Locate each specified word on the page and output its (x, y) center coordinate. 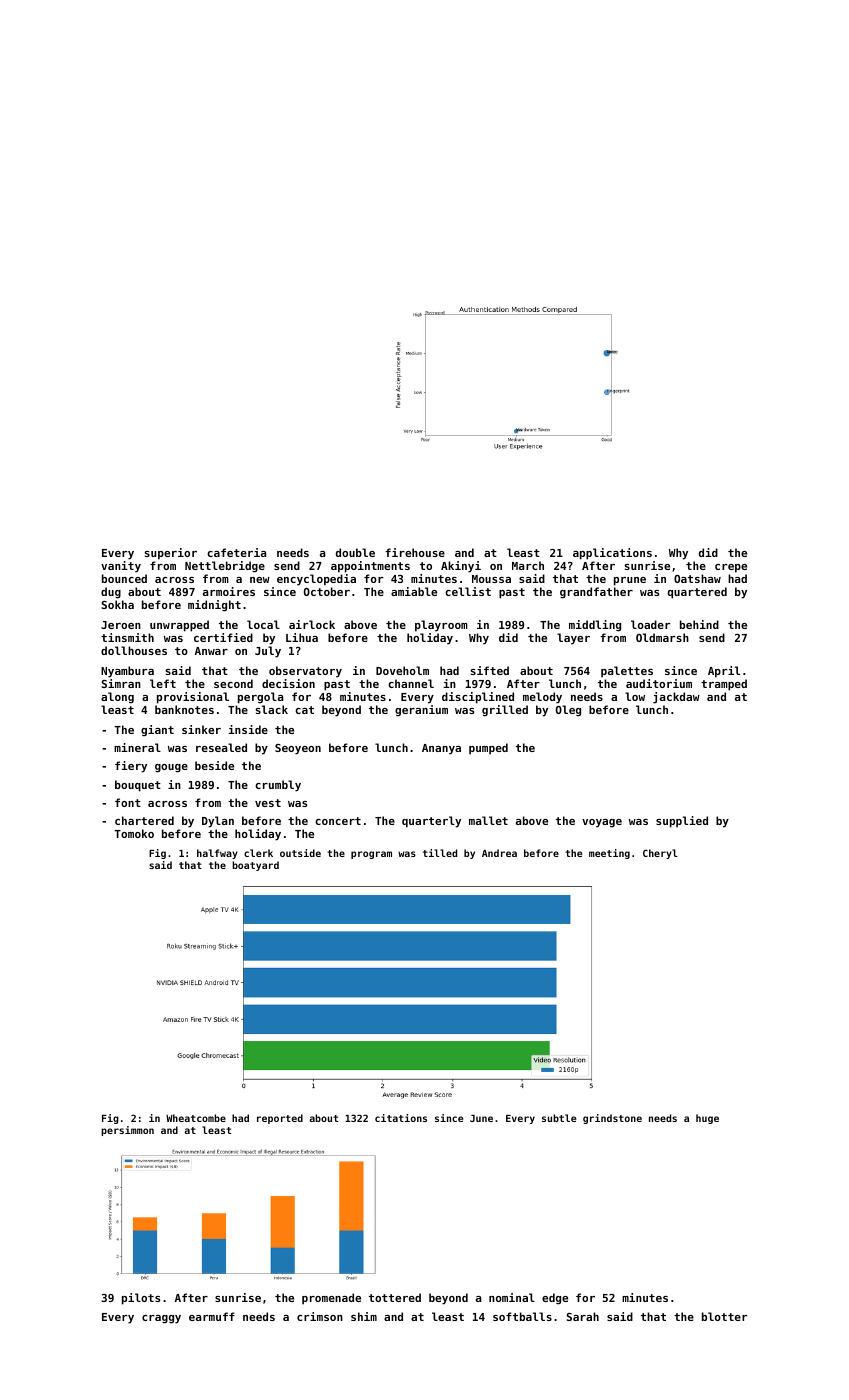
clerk (258, 853)
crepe (731, 568)
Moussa (491, 579)
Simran (121, 683)
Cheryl (660, 854)
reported (280, 1119)
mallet (488, 820)
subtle (559, 1118)
